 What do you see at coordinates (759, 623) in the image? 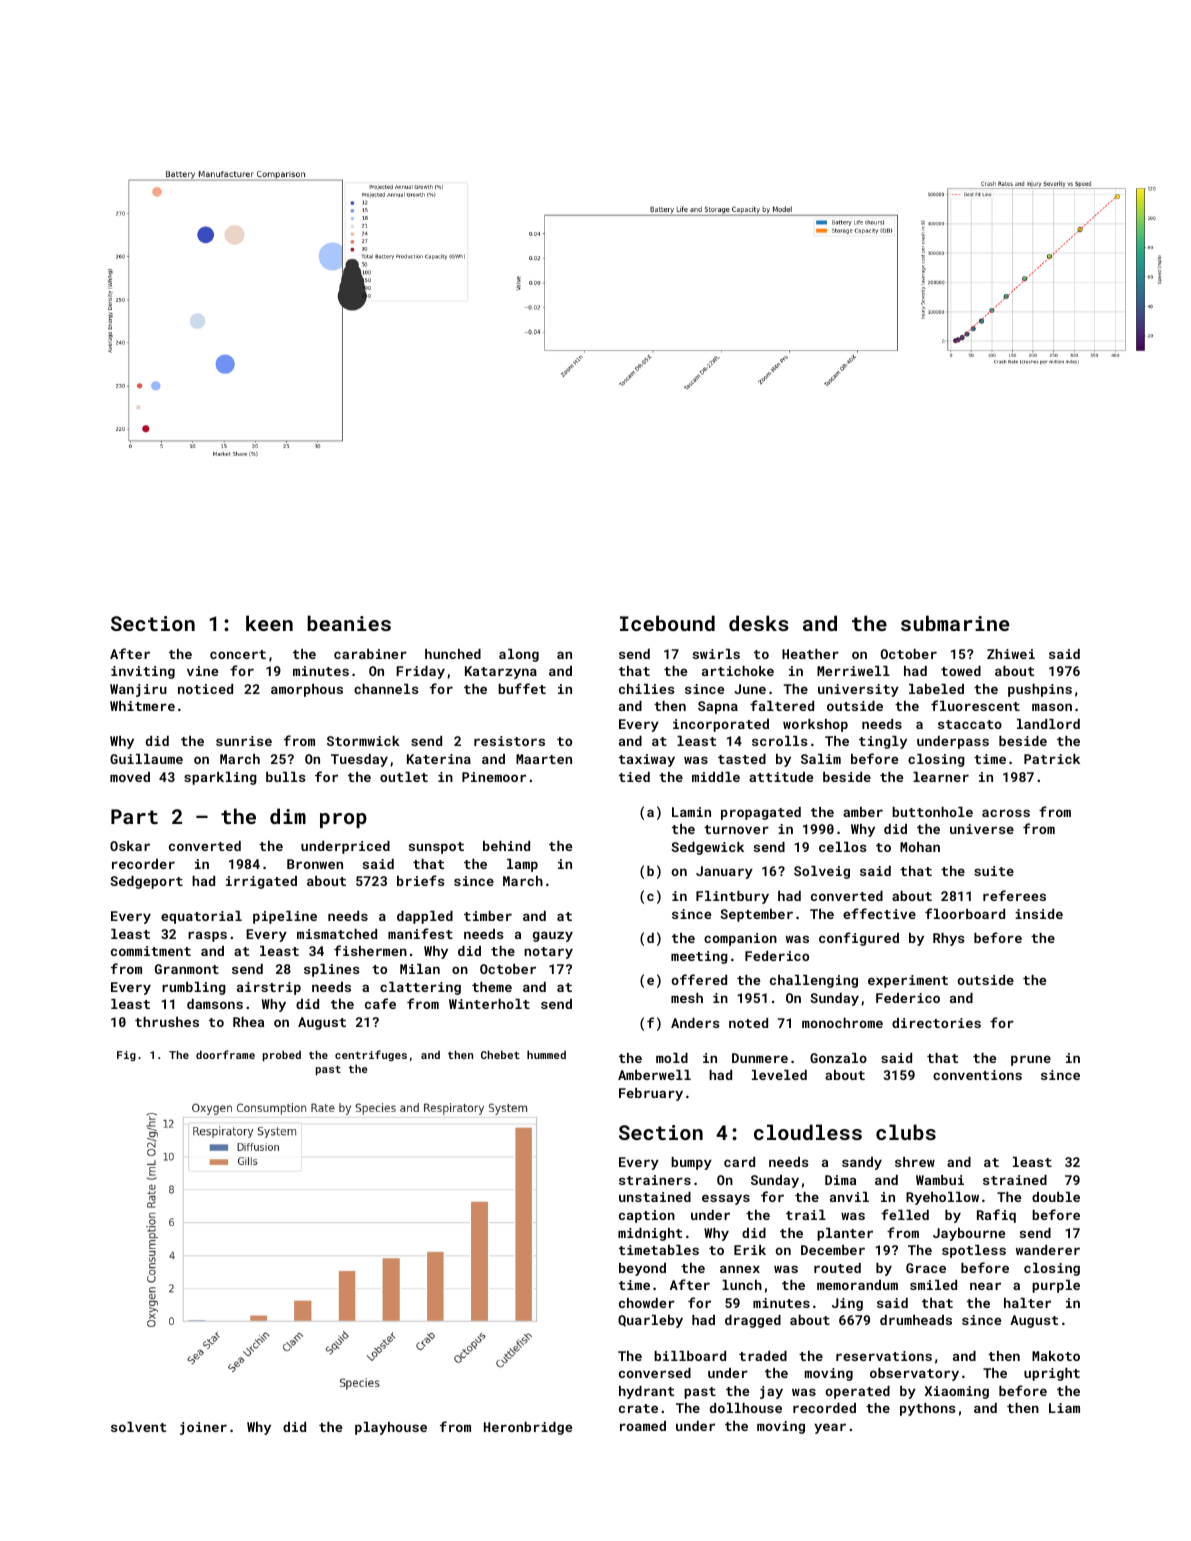
I see `desks` at bounding box center [759, 623].
